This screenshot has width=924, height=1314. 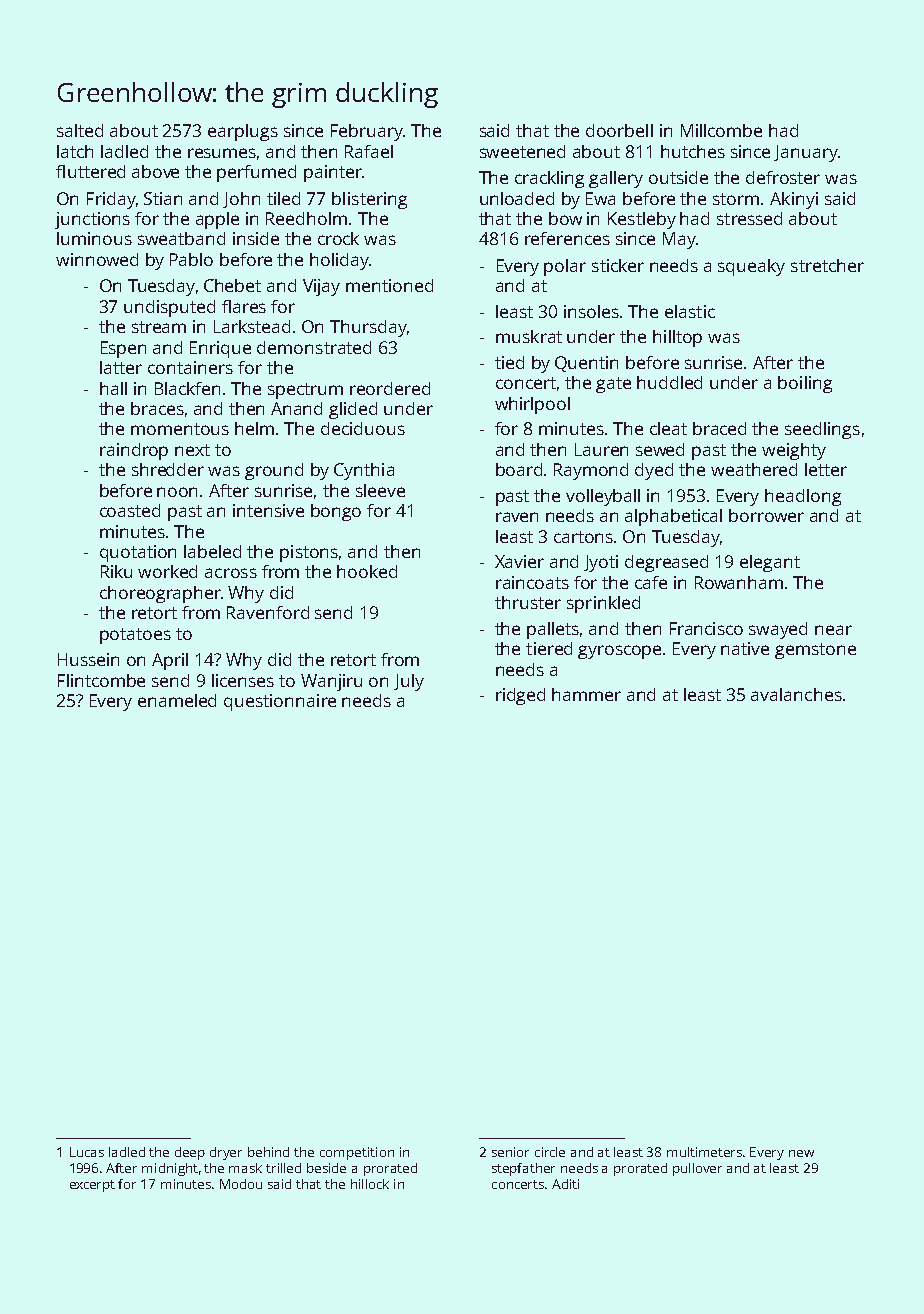 What do you see at coordinates (191, 259) in the screenshot?
I see `Pablo` at bounding box center [191, 259].
